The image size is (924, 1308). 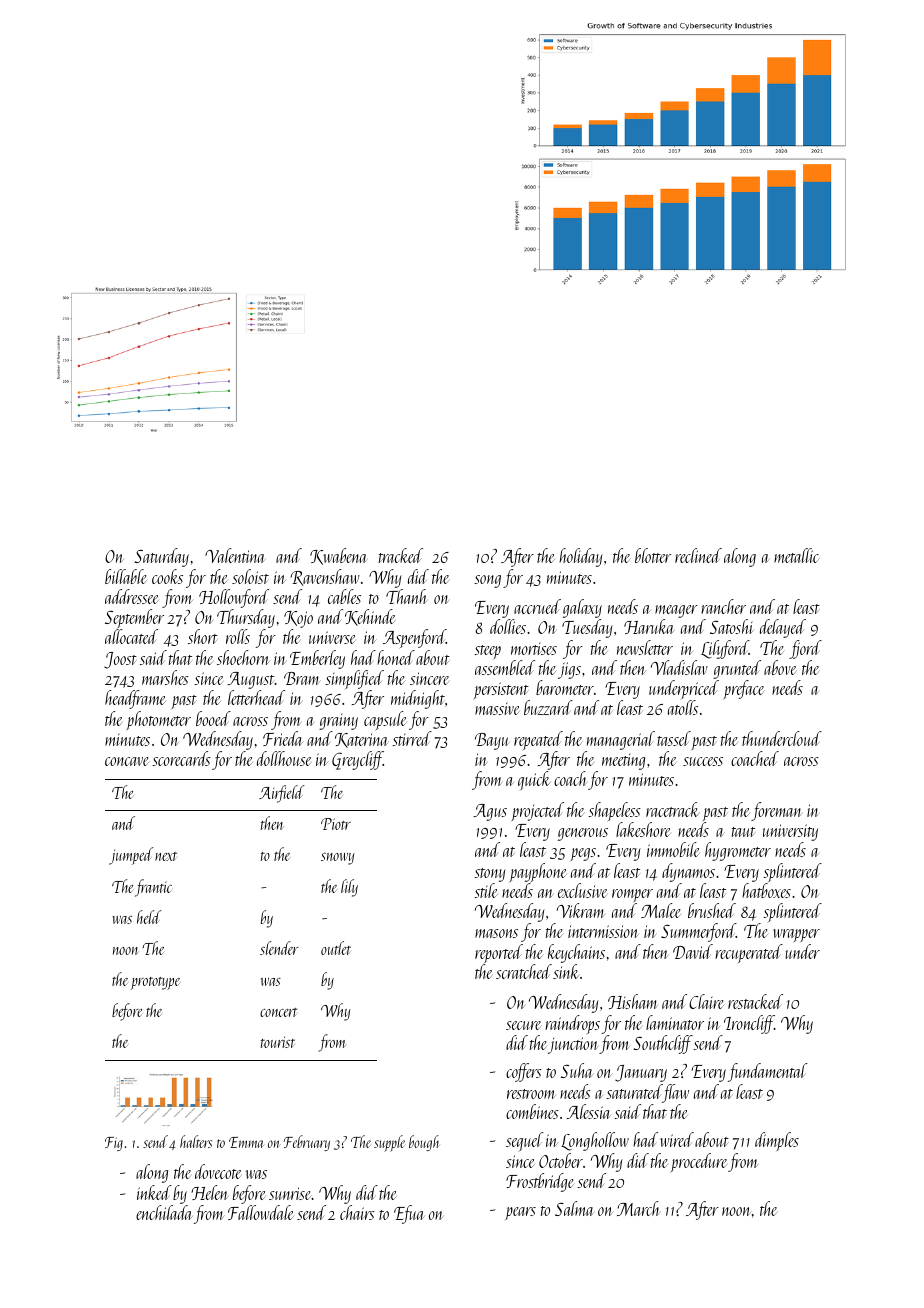 I want to click on sunrise, so click(x=290, y=1193).
